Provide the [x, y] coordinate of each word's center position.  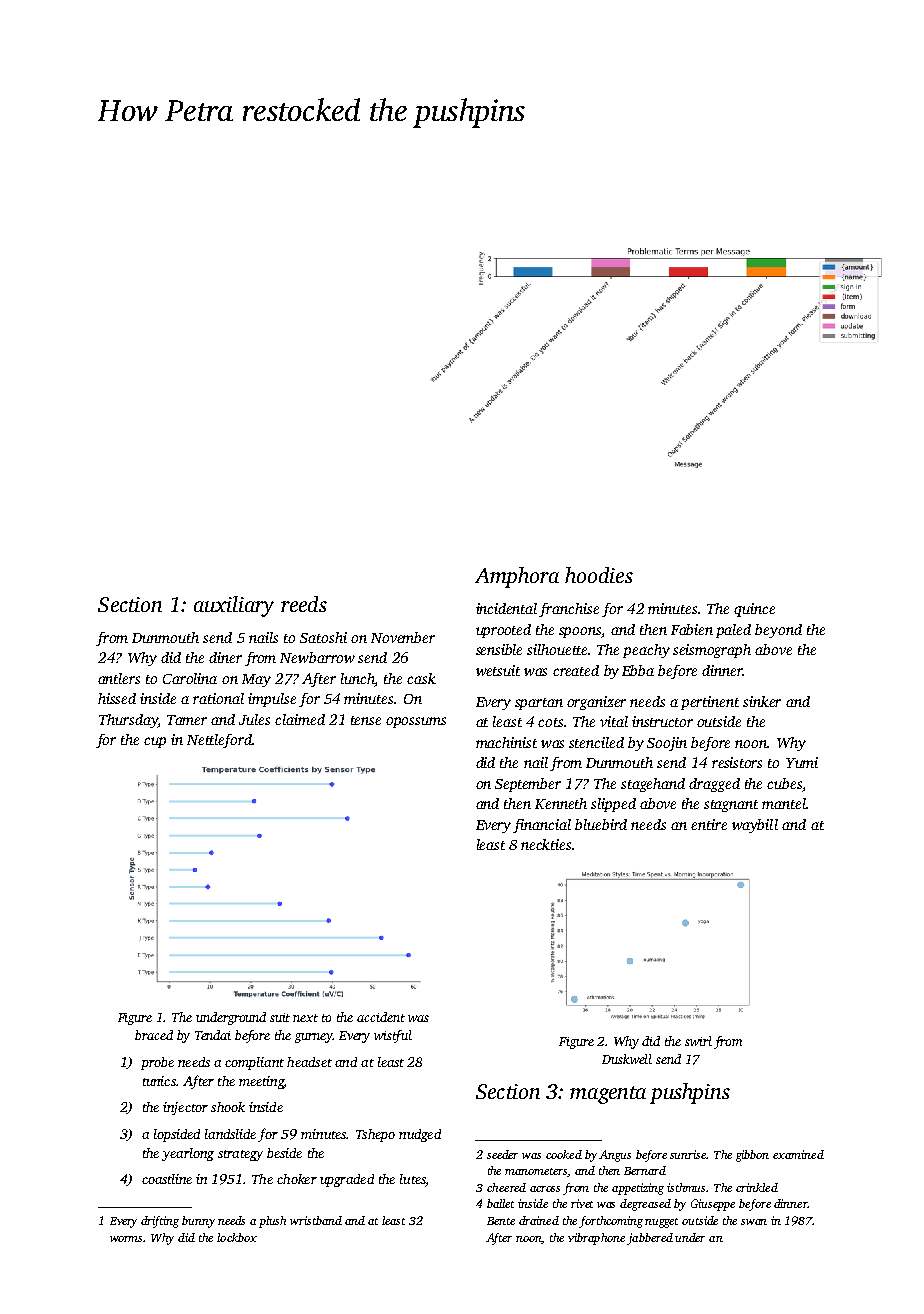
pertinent [710, 703]
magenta [608, 1095]
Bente [501, 1221]
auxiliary [234, 606]
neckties [546, 844]
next [305, 1018]
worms [126, 1239]
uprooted [503, 631]
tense [366, 720]
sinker [762, 701]
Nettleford [219, 741]
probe [157, 1063]
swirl [698, 1041]
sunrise [688, 1154]
